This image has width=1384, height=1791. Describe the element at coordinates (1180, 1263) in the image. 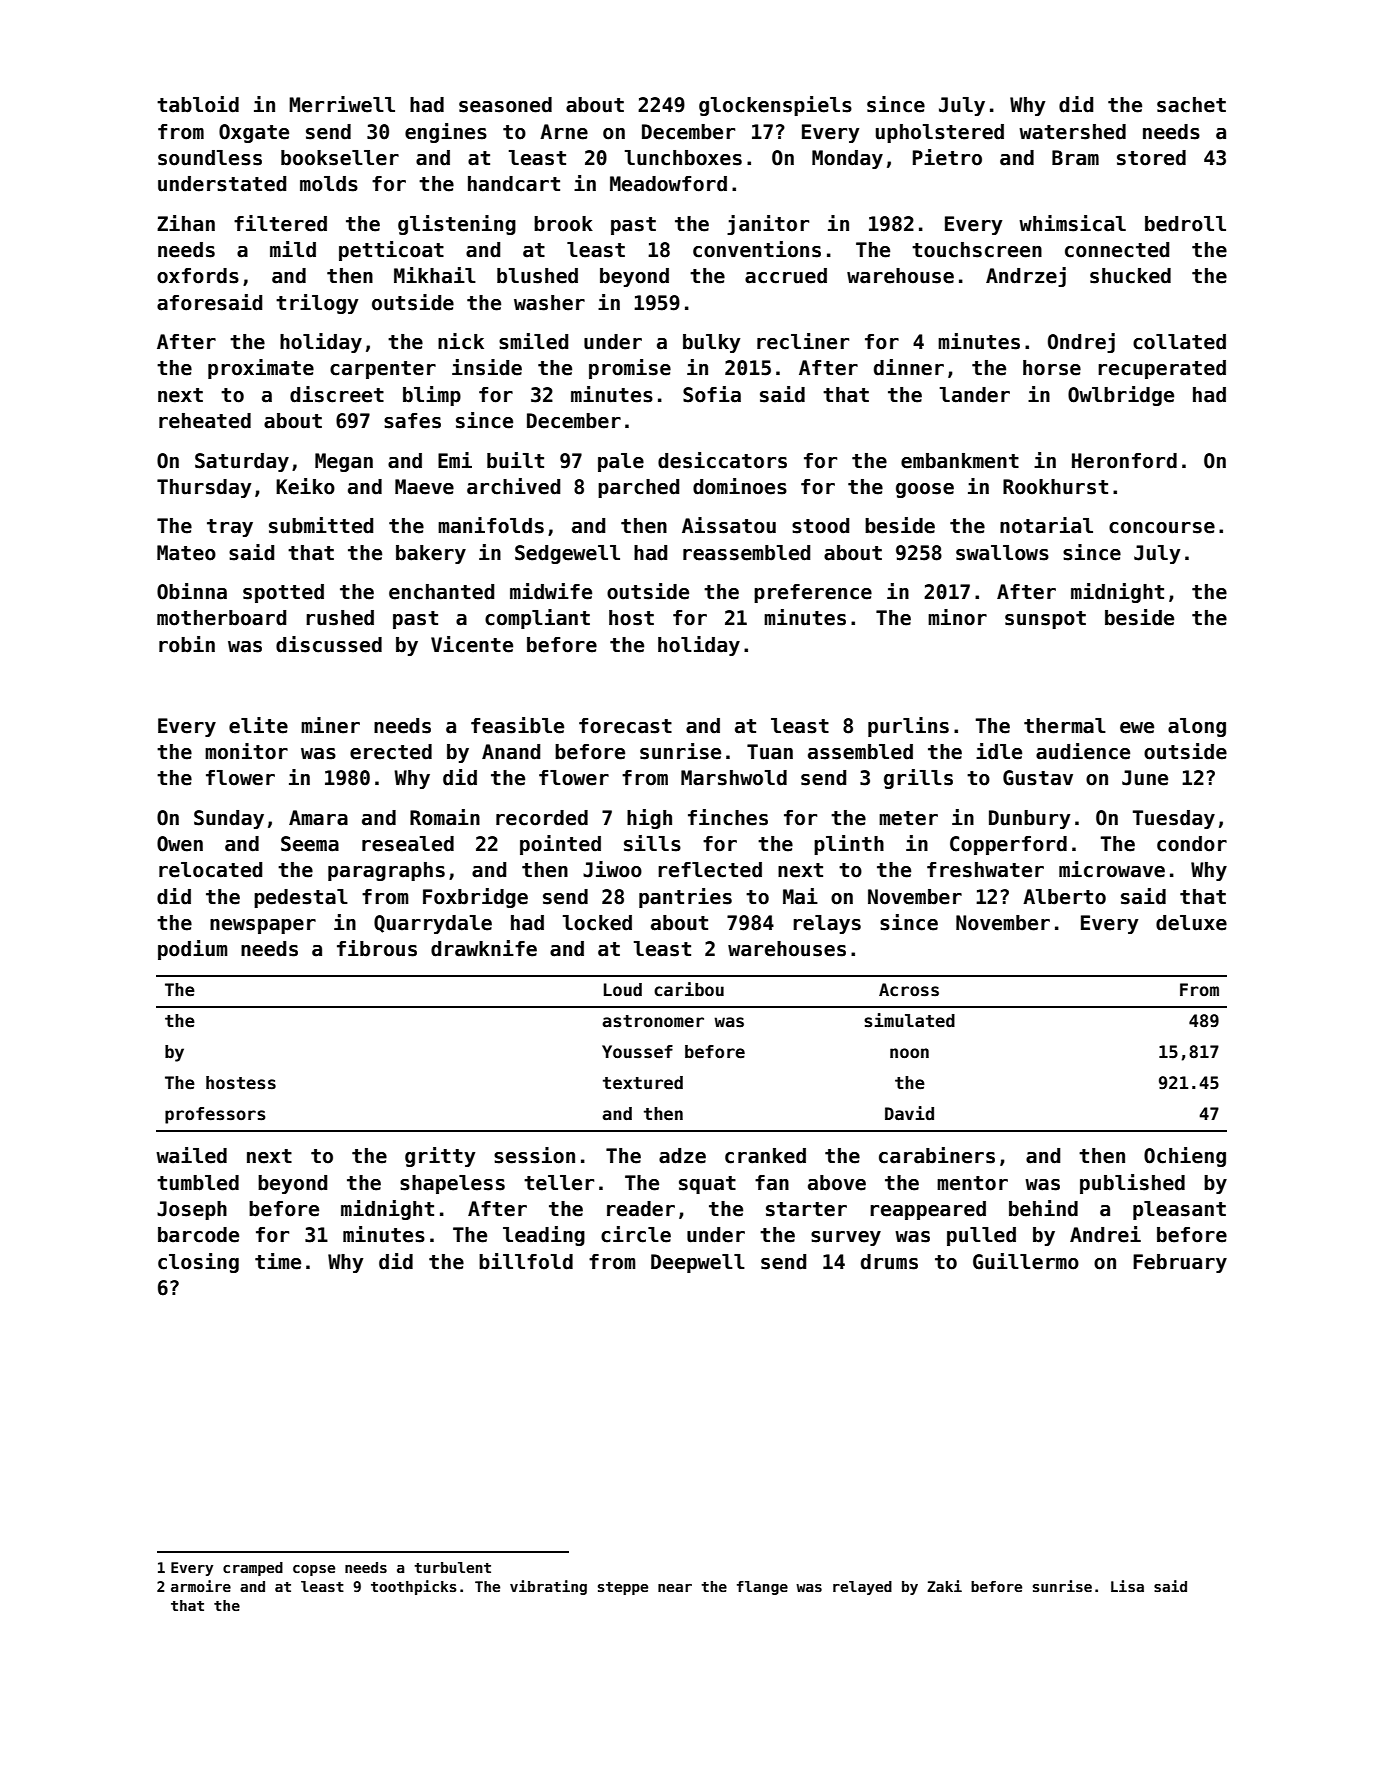

I see `February` at that location.
